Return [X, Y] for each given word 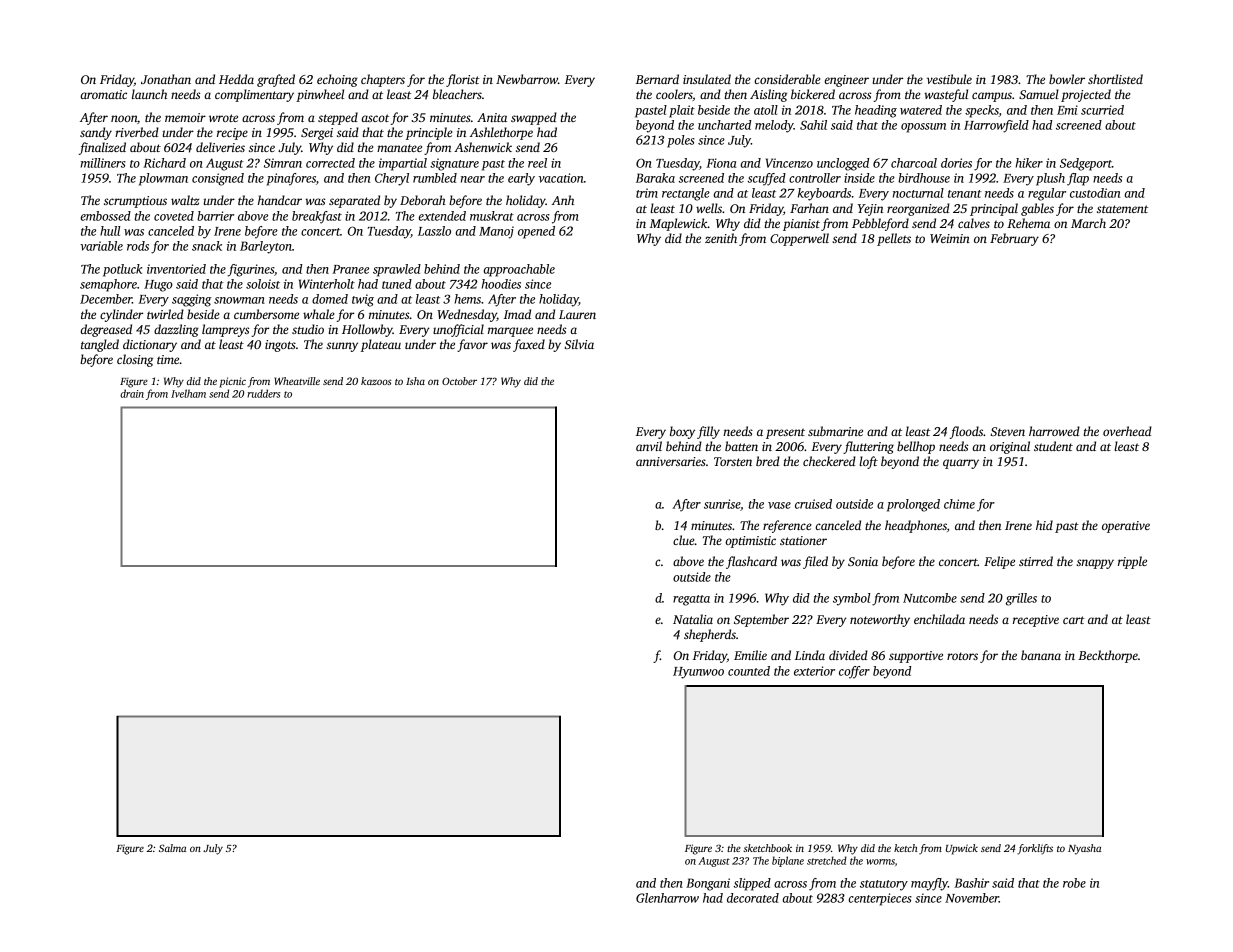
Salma [172, 848]
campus [992, 97]
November [972, 898]
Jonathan [166, 79]
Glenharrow [667, 898]
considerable [787, 79]
